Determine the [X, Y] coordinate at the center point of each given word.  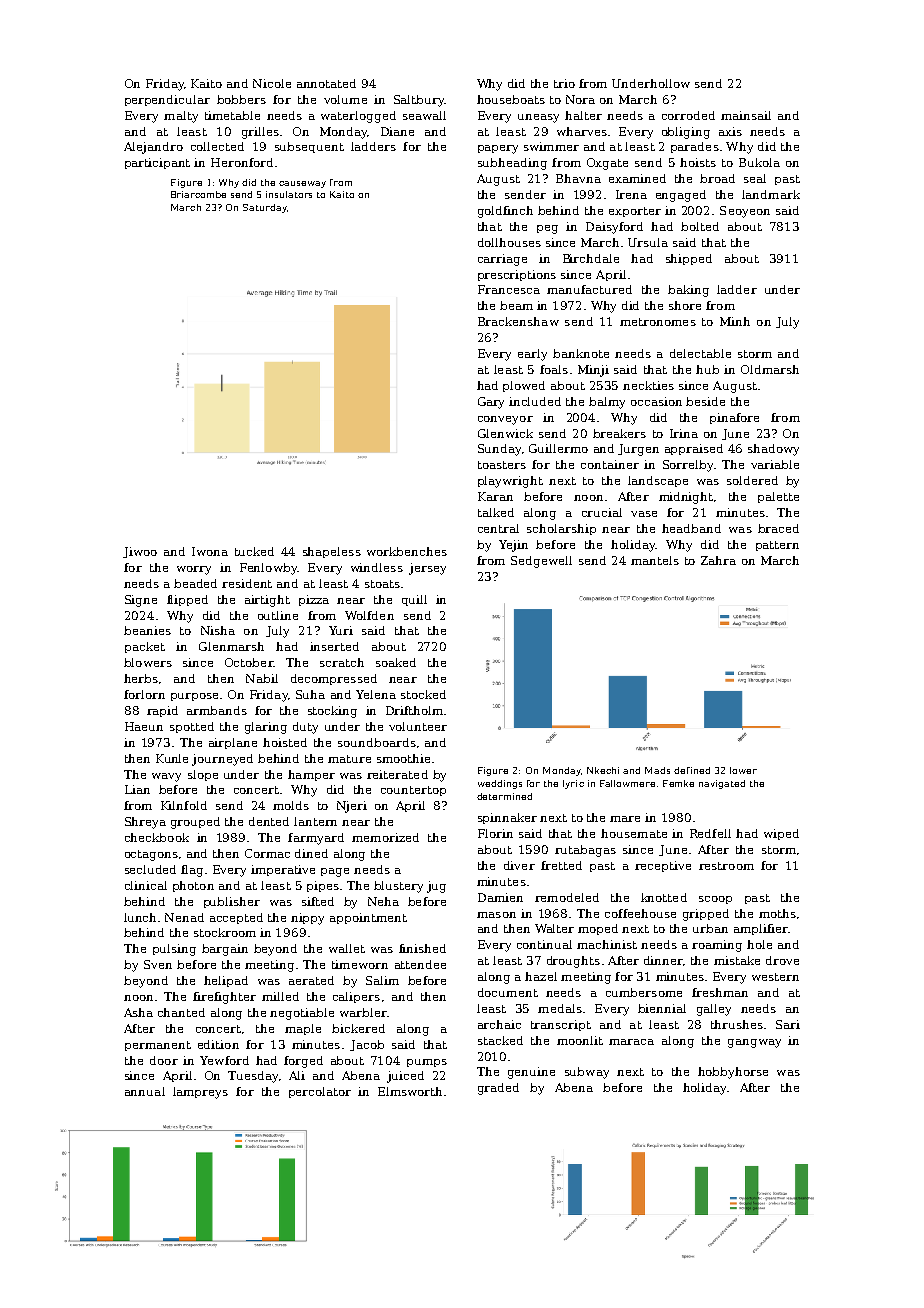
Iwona [210, 551]
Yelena [376, 694]
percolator [320, 1092]
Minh [735, 321]
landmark [771, 194]
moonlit [580, 1040]
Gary [491, 403]
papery [498, 149]
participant [157, 163]
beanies [147, 630]
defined [692, 770]
